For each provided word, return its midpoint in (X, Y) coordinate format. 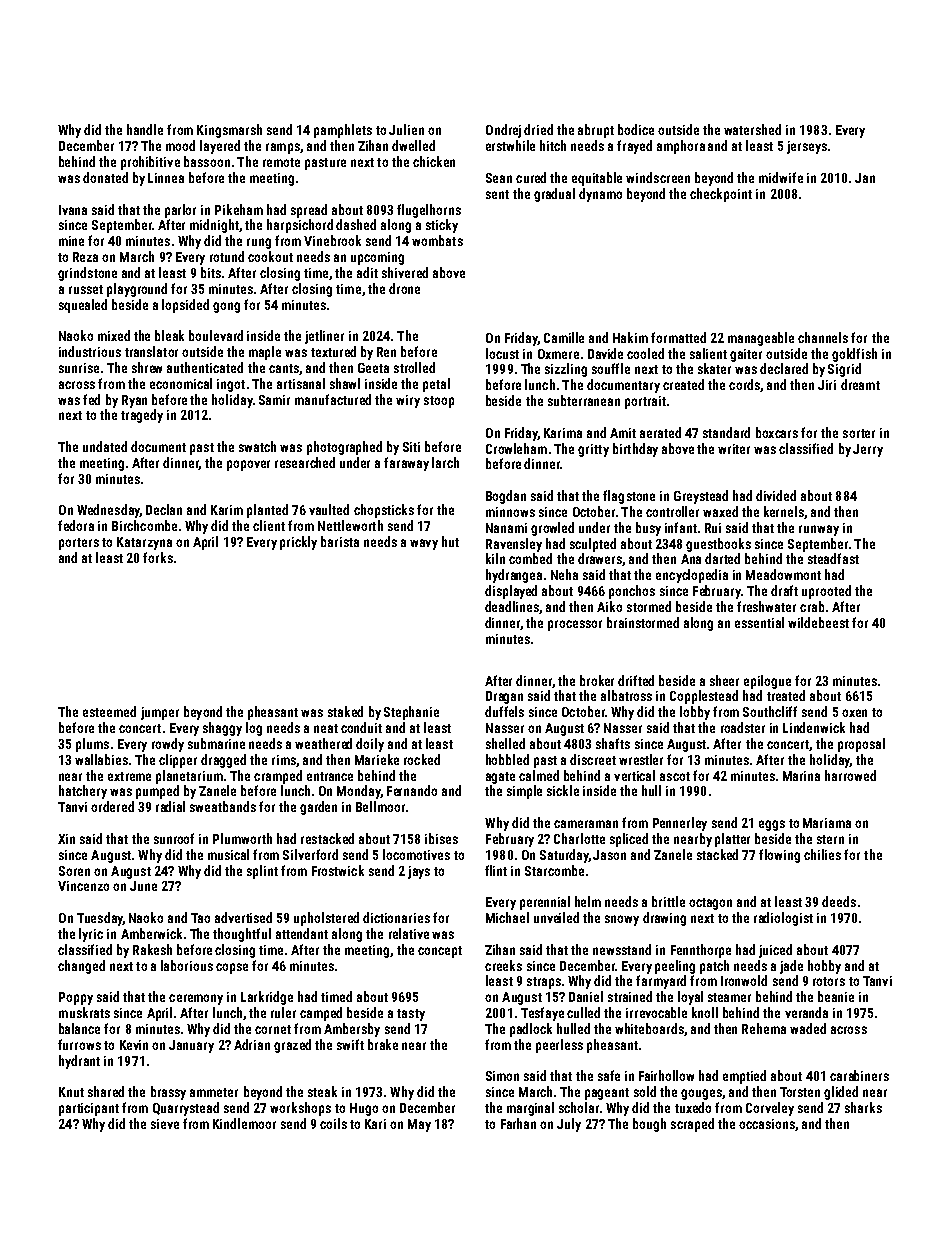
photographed (344, 448)
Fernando (412, 790)
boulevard (216, 335)
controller (672, 511)
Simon (502, 1076)
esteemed (109, 711)
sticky (442, 226)
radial (170, 806)
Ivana (73, 210)
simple (524, 792)
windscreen (658, 177)
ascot (675, 776)
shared (106, 1091)
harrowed (850, 775)
